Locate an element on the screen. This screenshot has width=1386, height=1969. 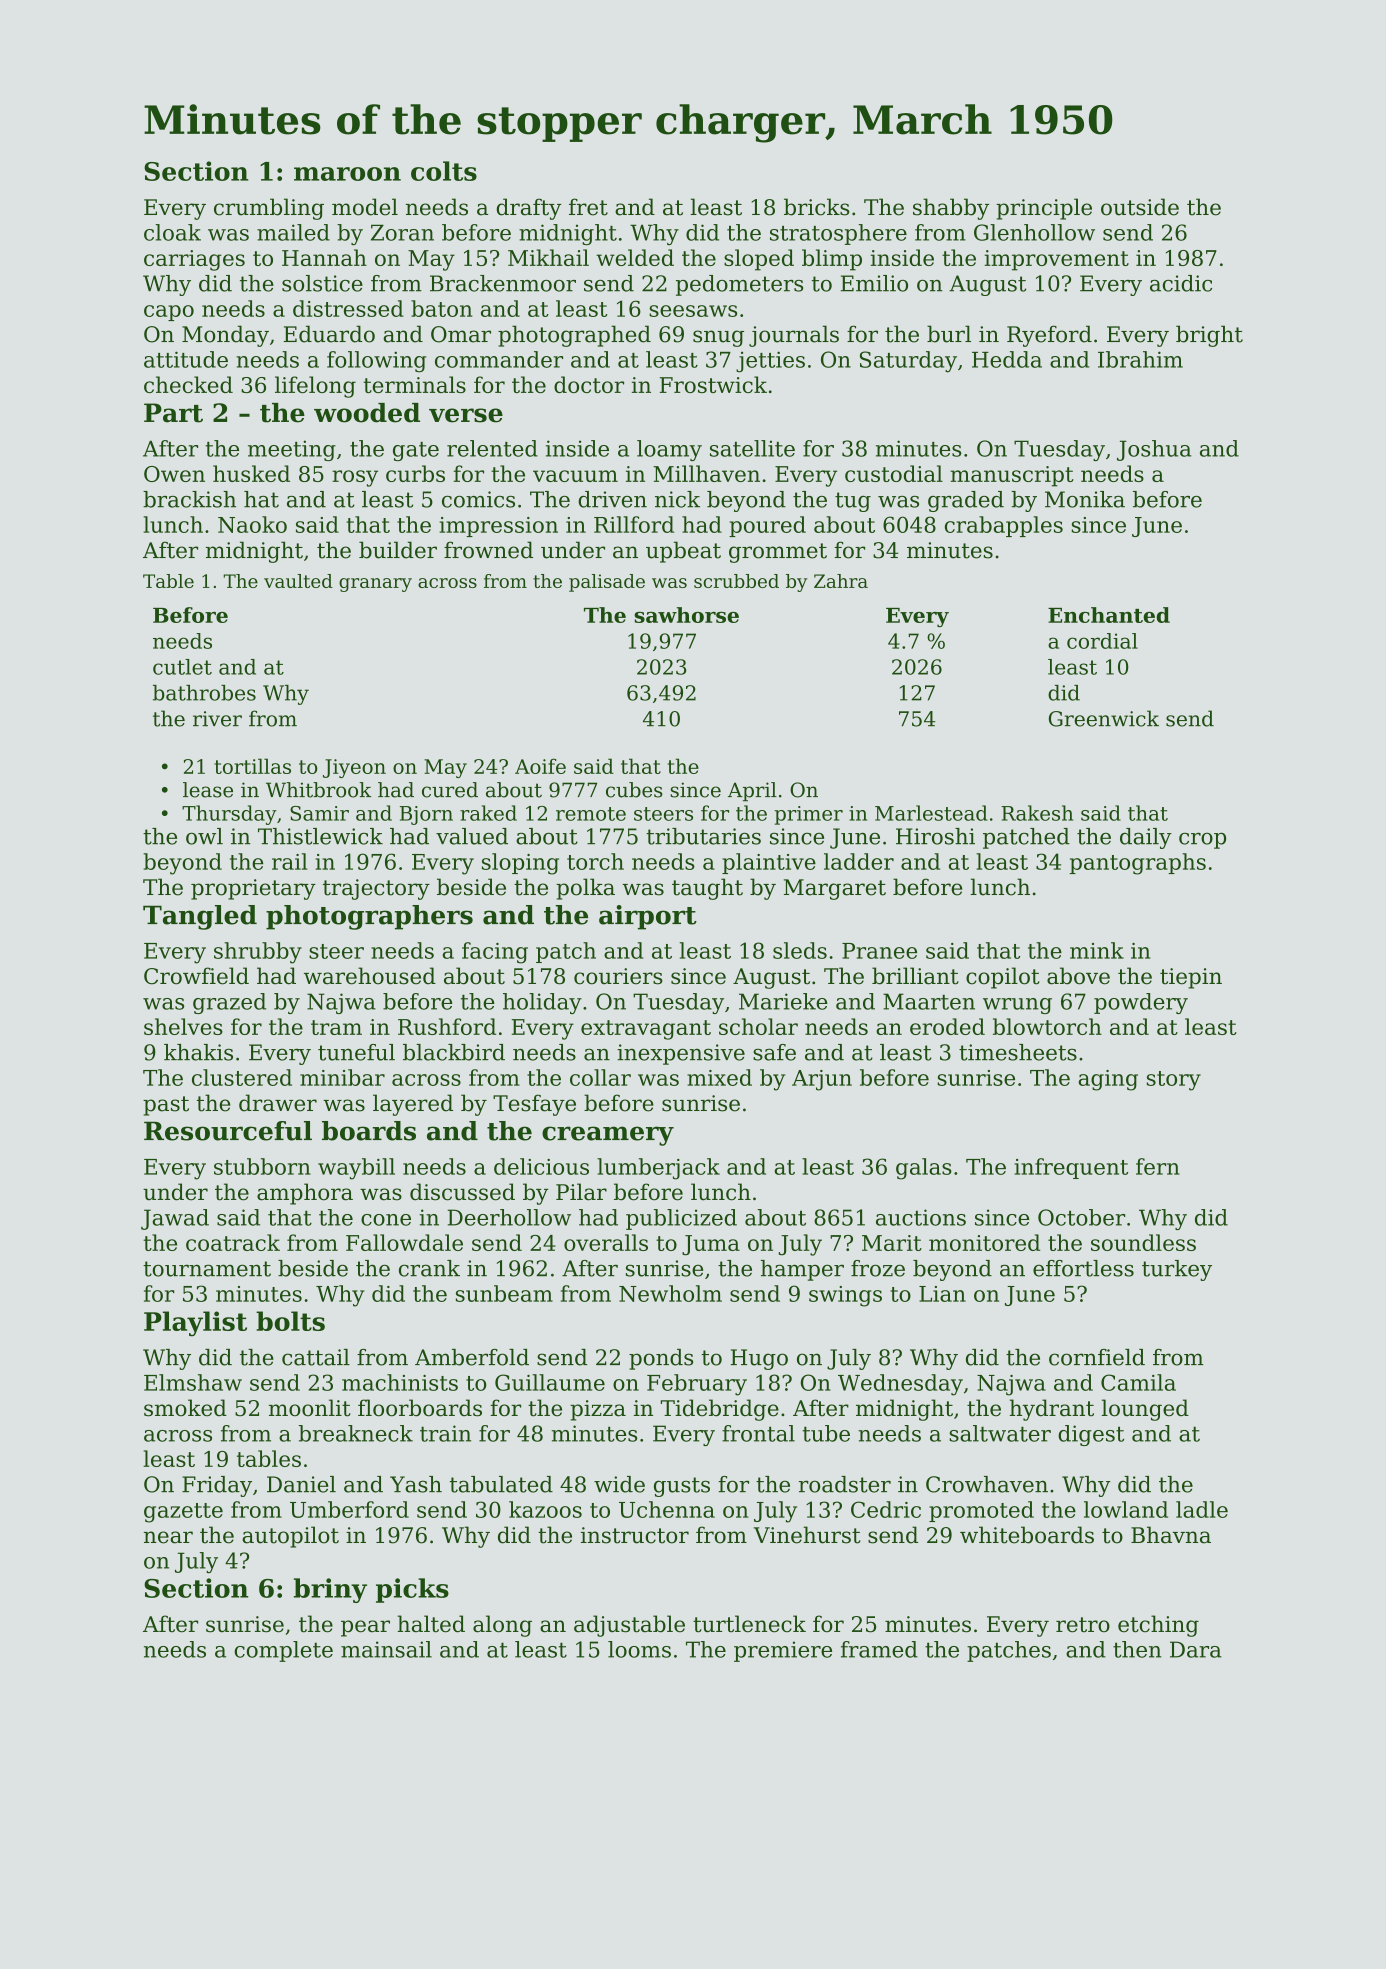
Dara is located at coordinates (1196, 1649).
